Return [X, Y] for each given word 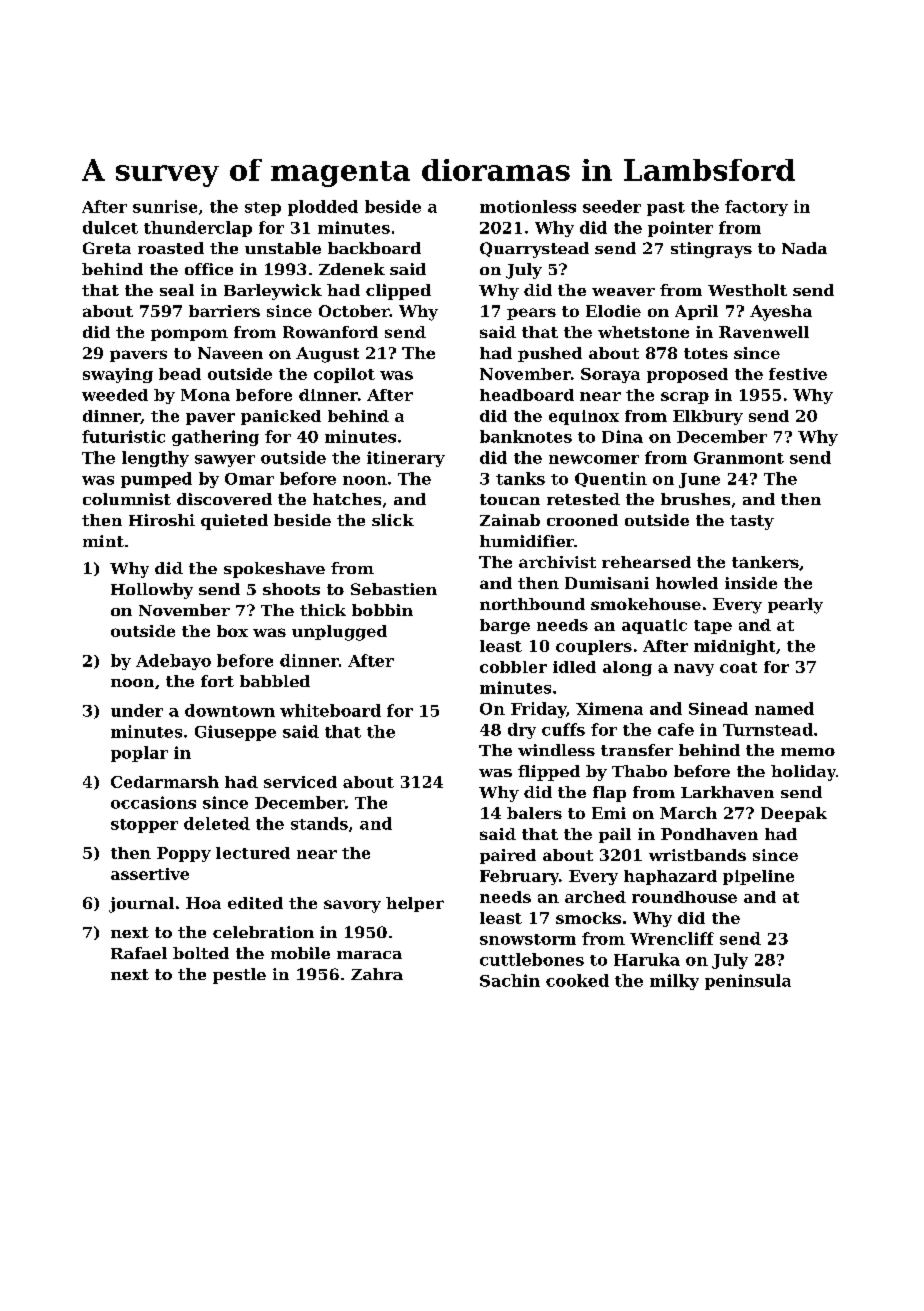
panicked [281, 417]
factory [756, 208]
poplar [139, 754]
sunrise [165, 206]
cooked [577, 980]
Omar [249, 479]
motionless [528, 206]
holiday [803, 773]
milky [674, 982]
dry [522, 731]
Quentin [611, 479]
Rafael [139, 953]
